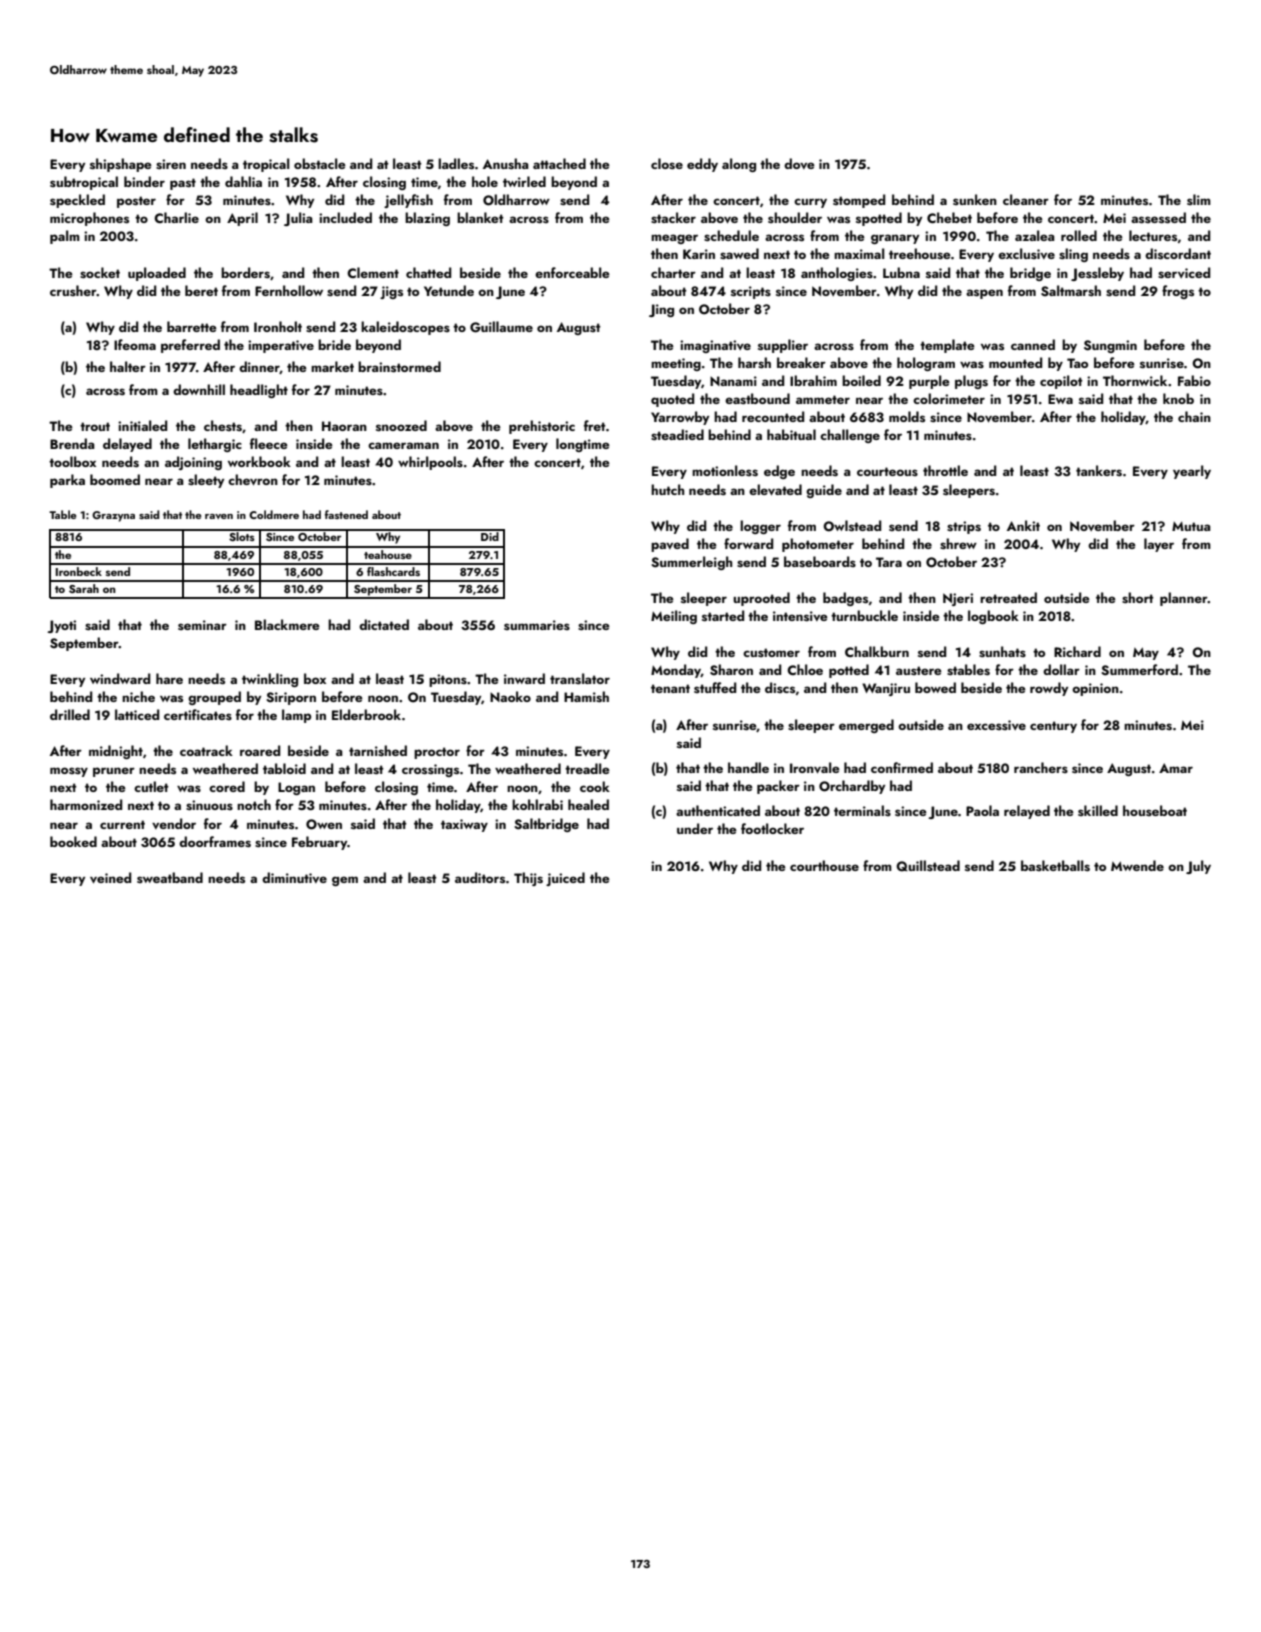  Describe the element at coordinates (1138, 597) in the screenshot. I see `short` at that location.
